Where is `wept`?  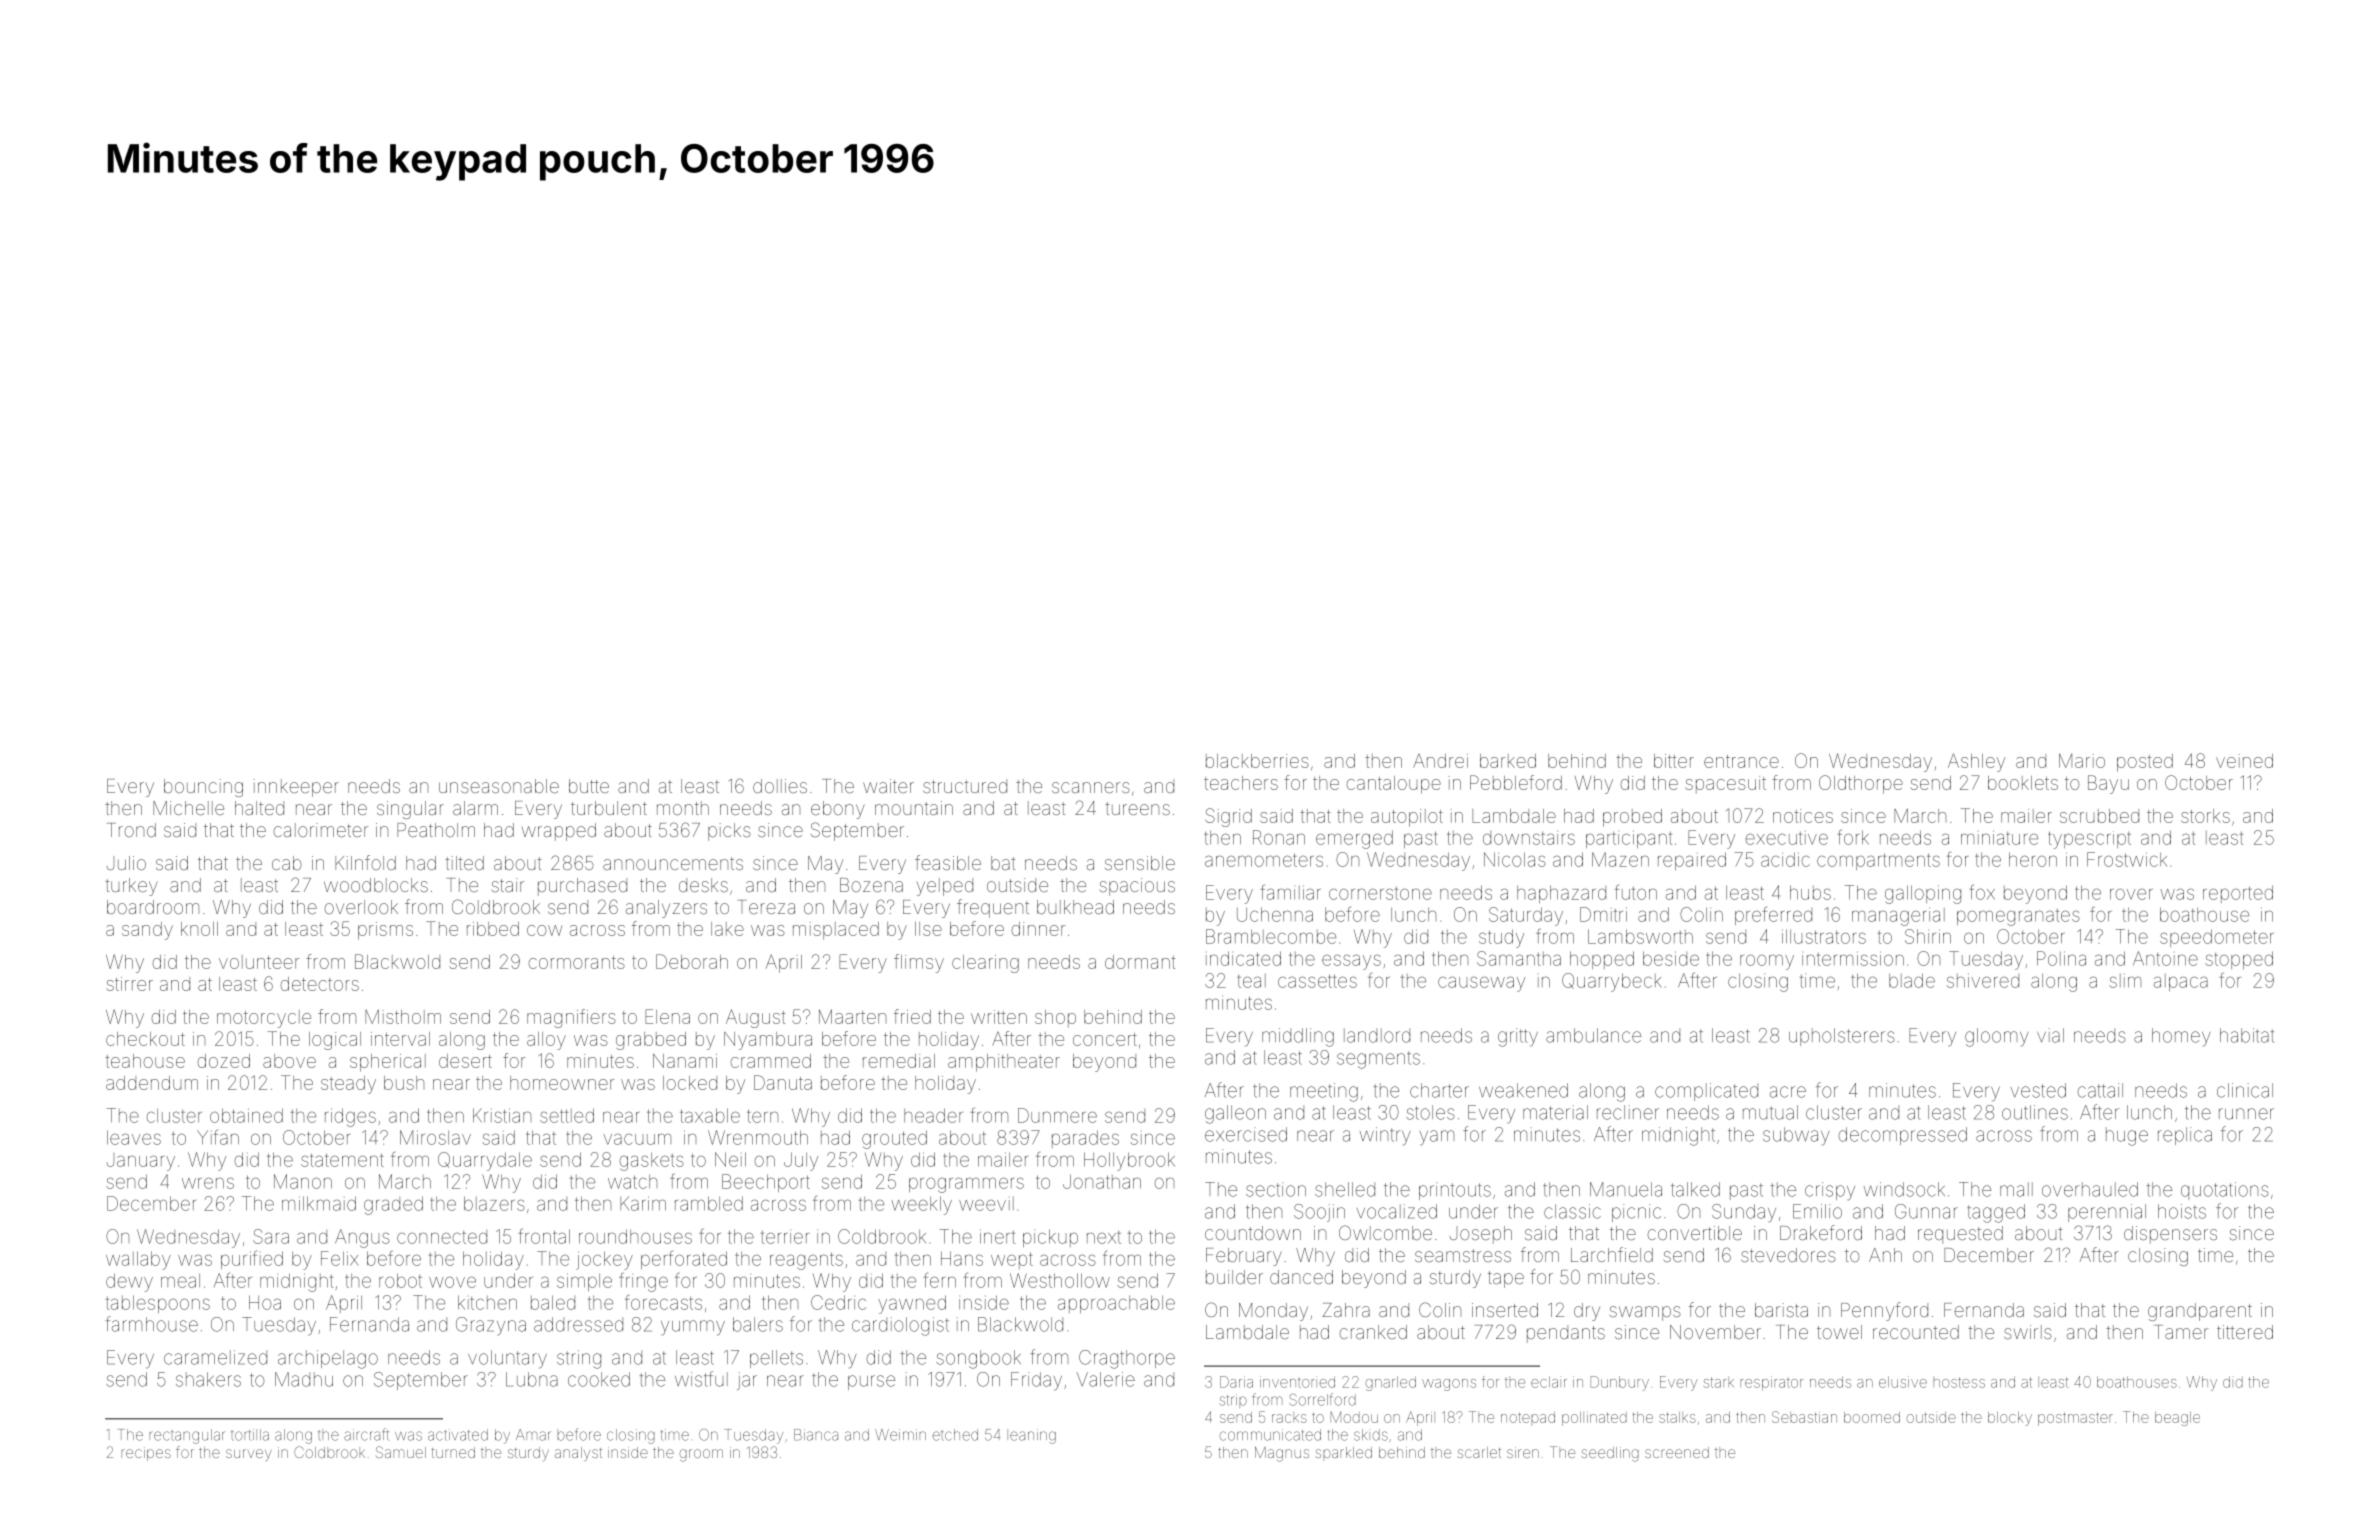 wept is located at coordinates (1012, 1260).
